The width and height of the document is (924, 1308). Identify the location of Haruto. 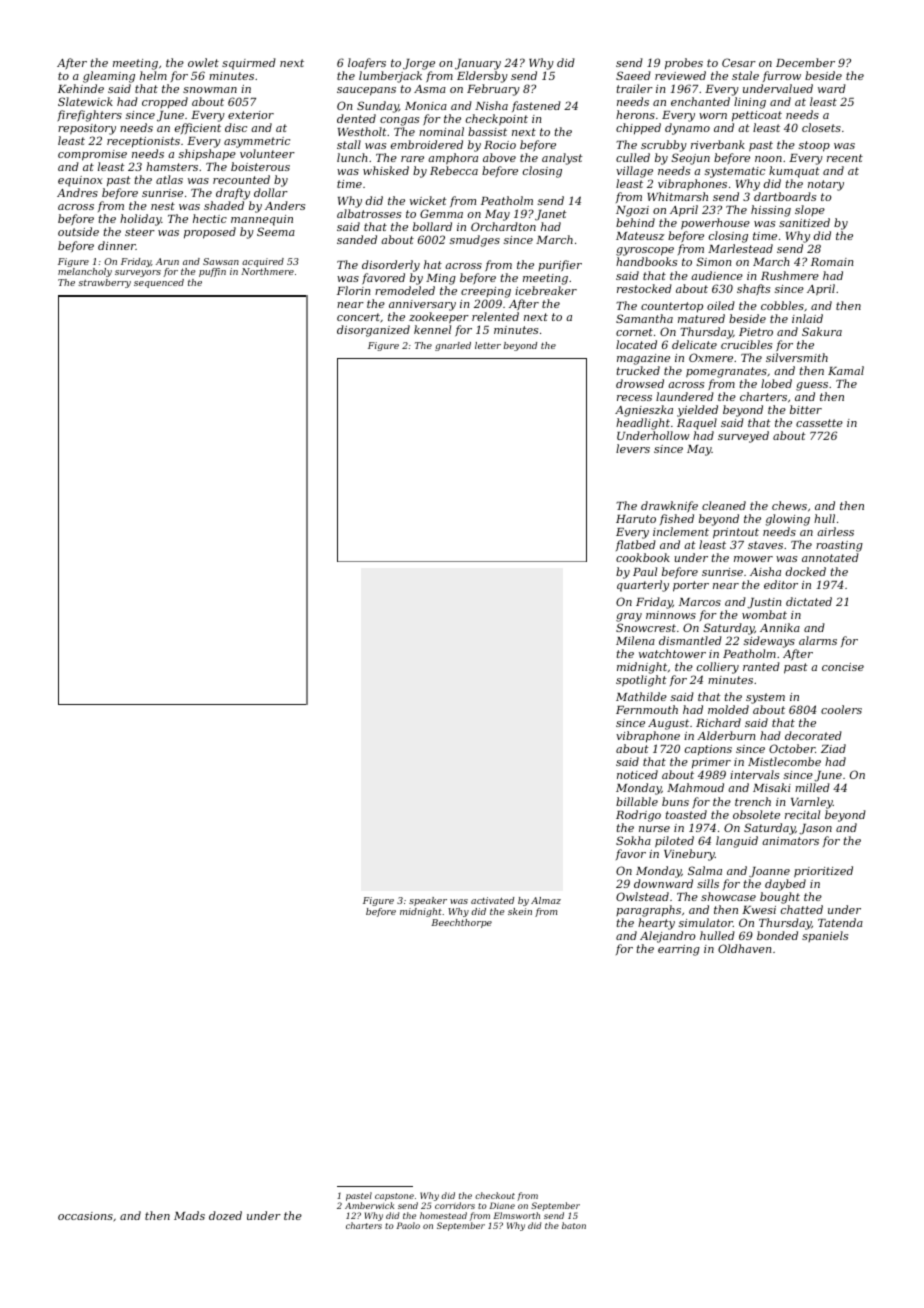
(636, 519).
